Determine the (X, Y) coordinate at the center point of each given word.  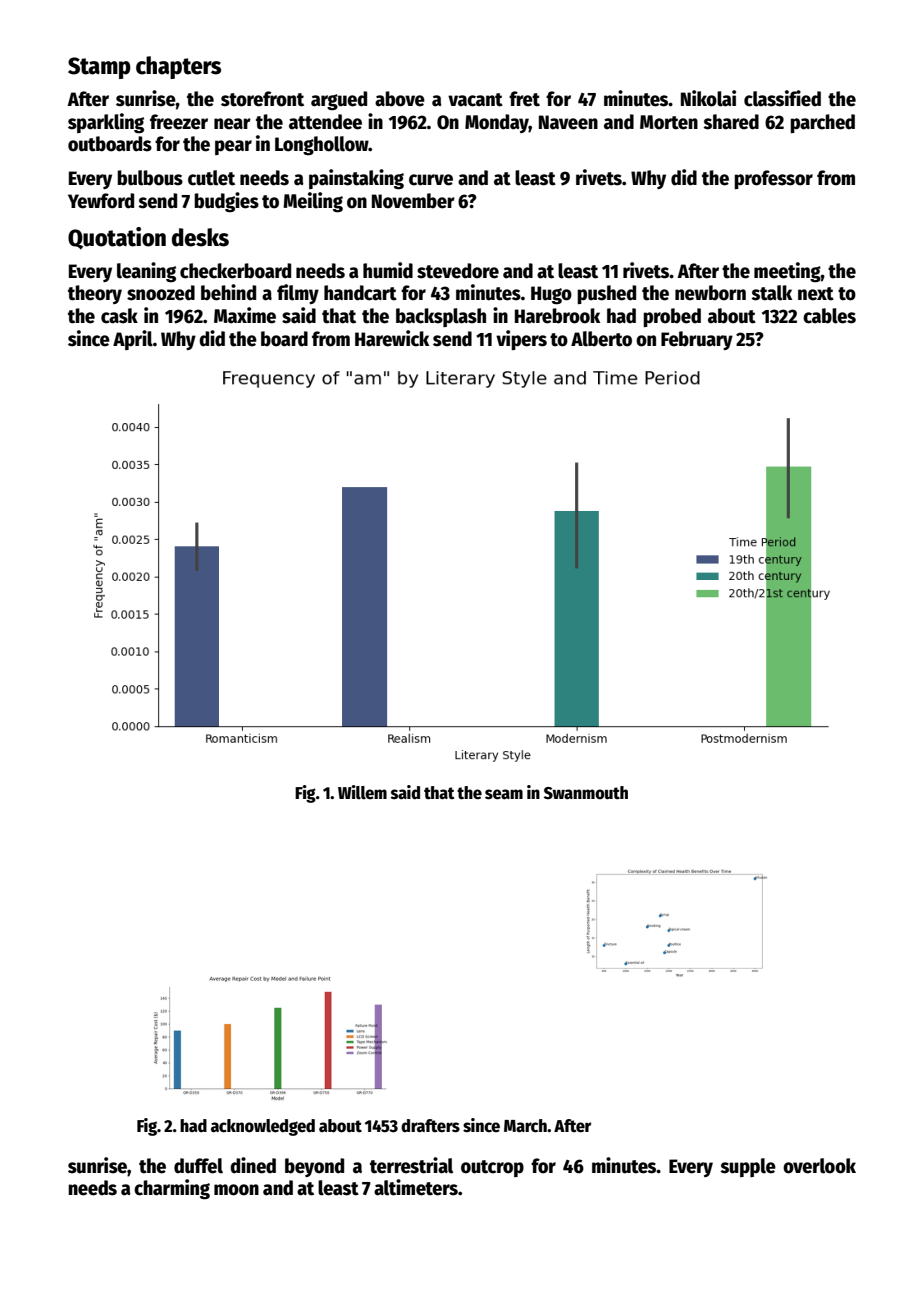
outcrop (492, 1168)
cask (119, 316)
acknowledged (263, 1127)
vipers (521, 340)
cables (829, 316)
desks (200, 237)
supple (748, 1167)
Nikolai (708, 98)
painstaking (356, 179)
